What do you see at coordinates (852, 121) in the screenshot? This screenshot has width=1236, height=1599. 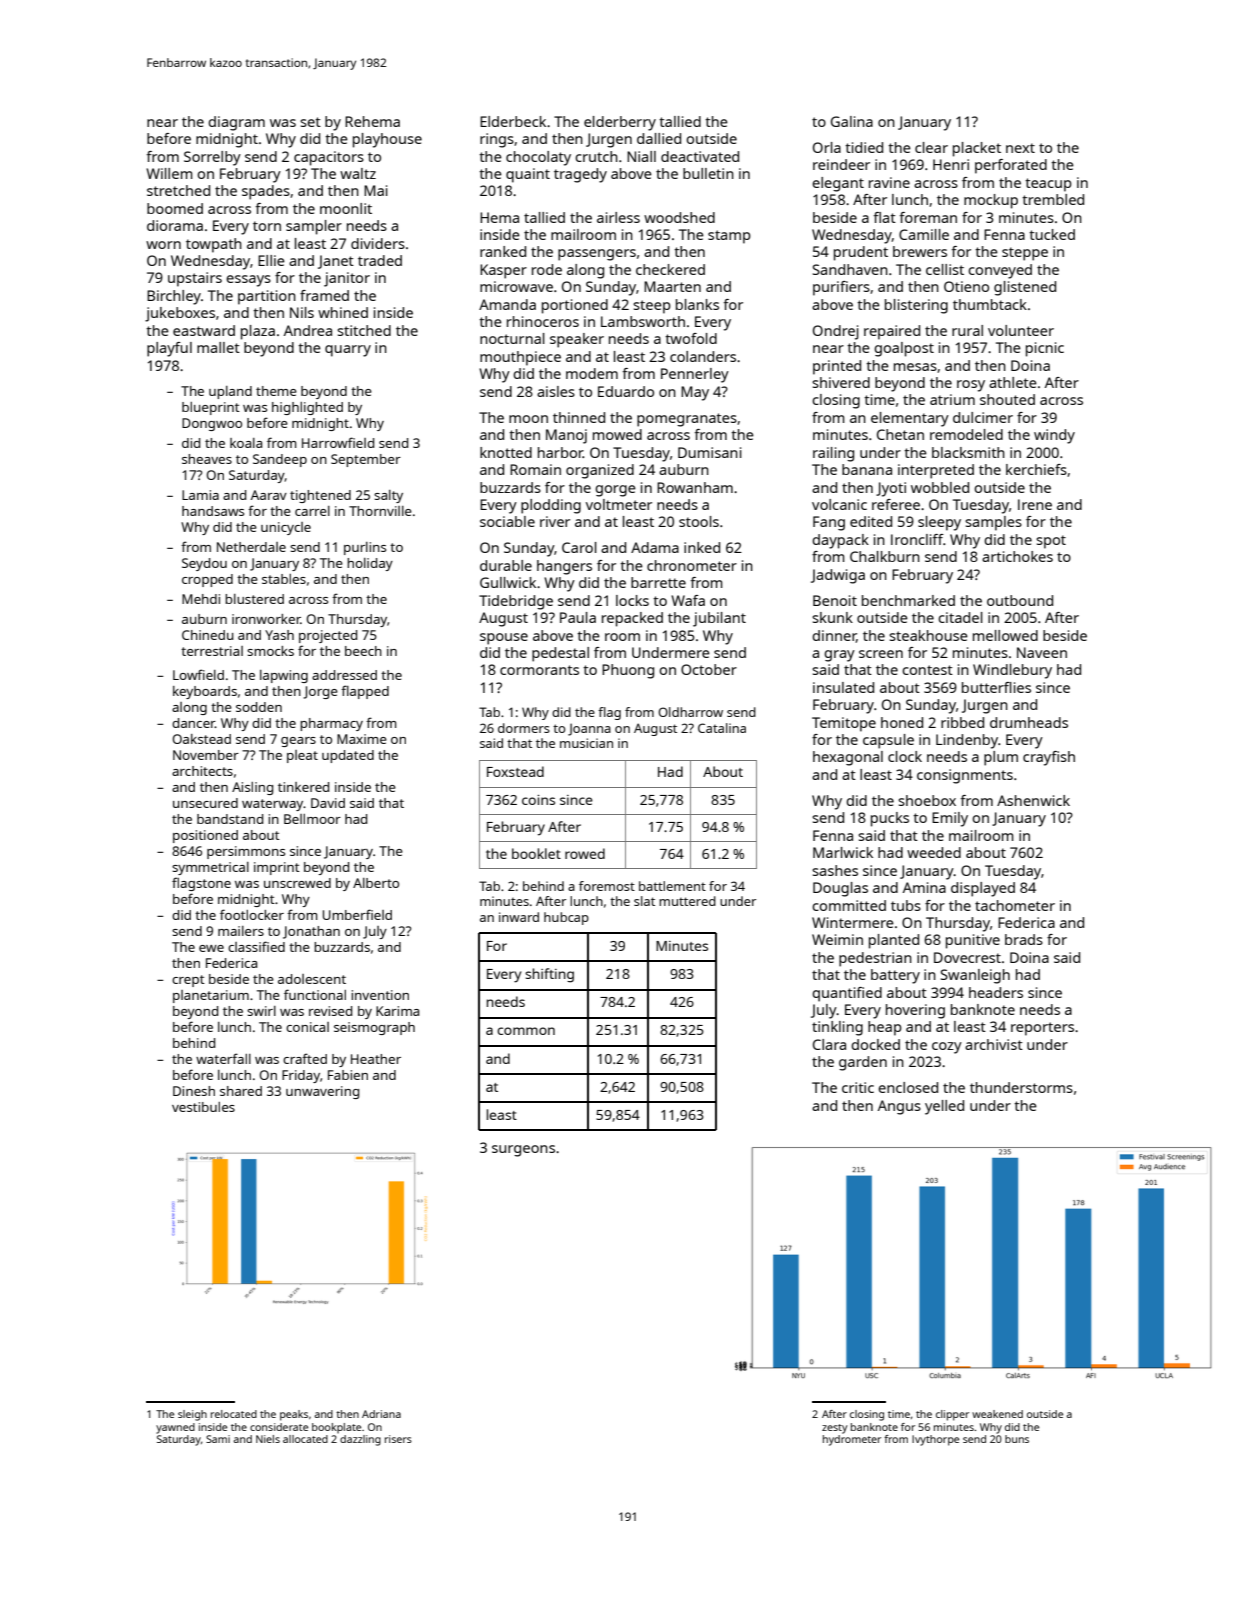 I see `Galina` at bounding box center [852, 121].
